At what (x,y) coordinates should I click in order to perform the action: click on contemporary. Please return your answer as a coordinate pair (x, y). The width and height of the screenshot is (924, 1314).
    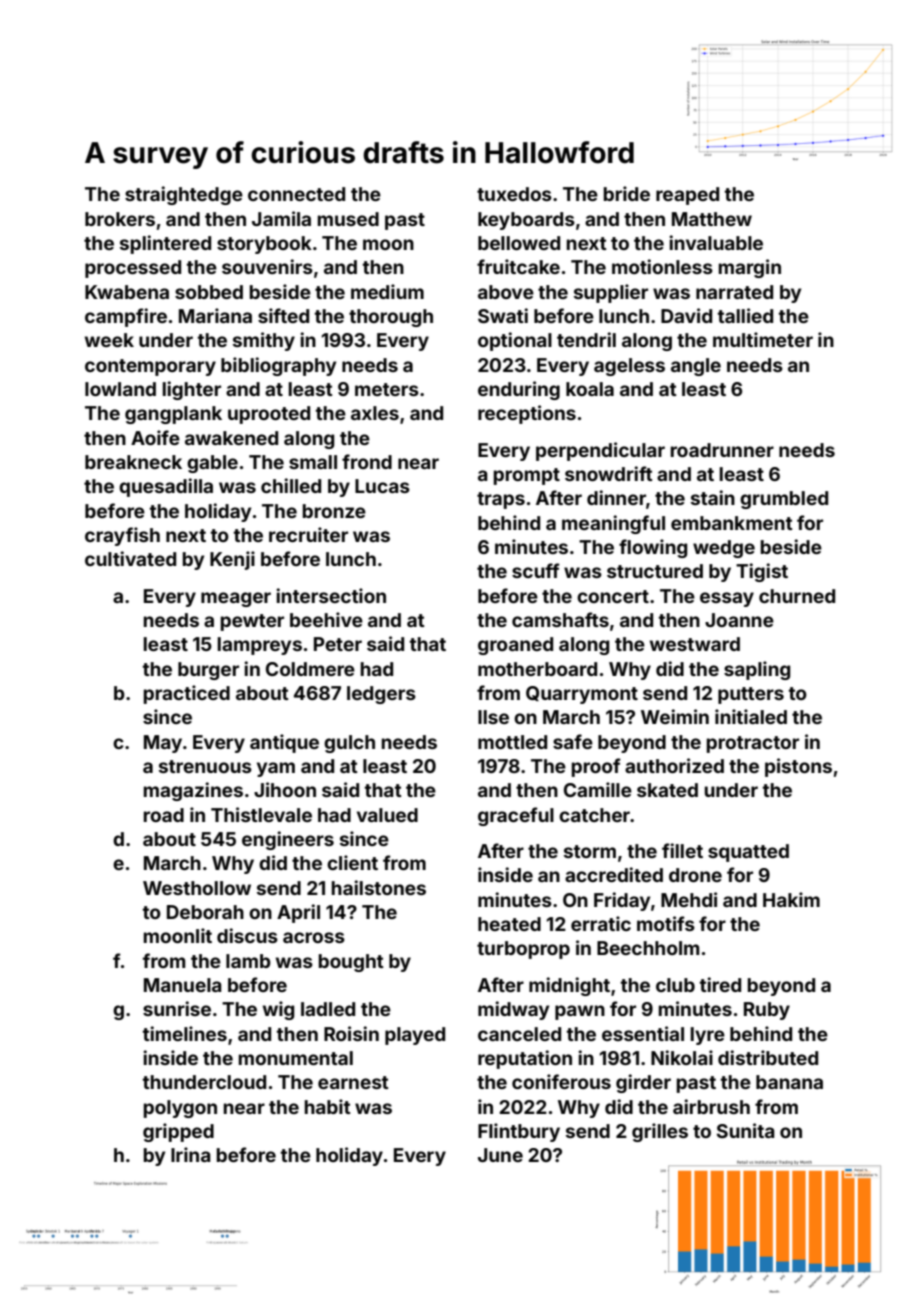
    Looking at the image, I should click on (150, 367).
